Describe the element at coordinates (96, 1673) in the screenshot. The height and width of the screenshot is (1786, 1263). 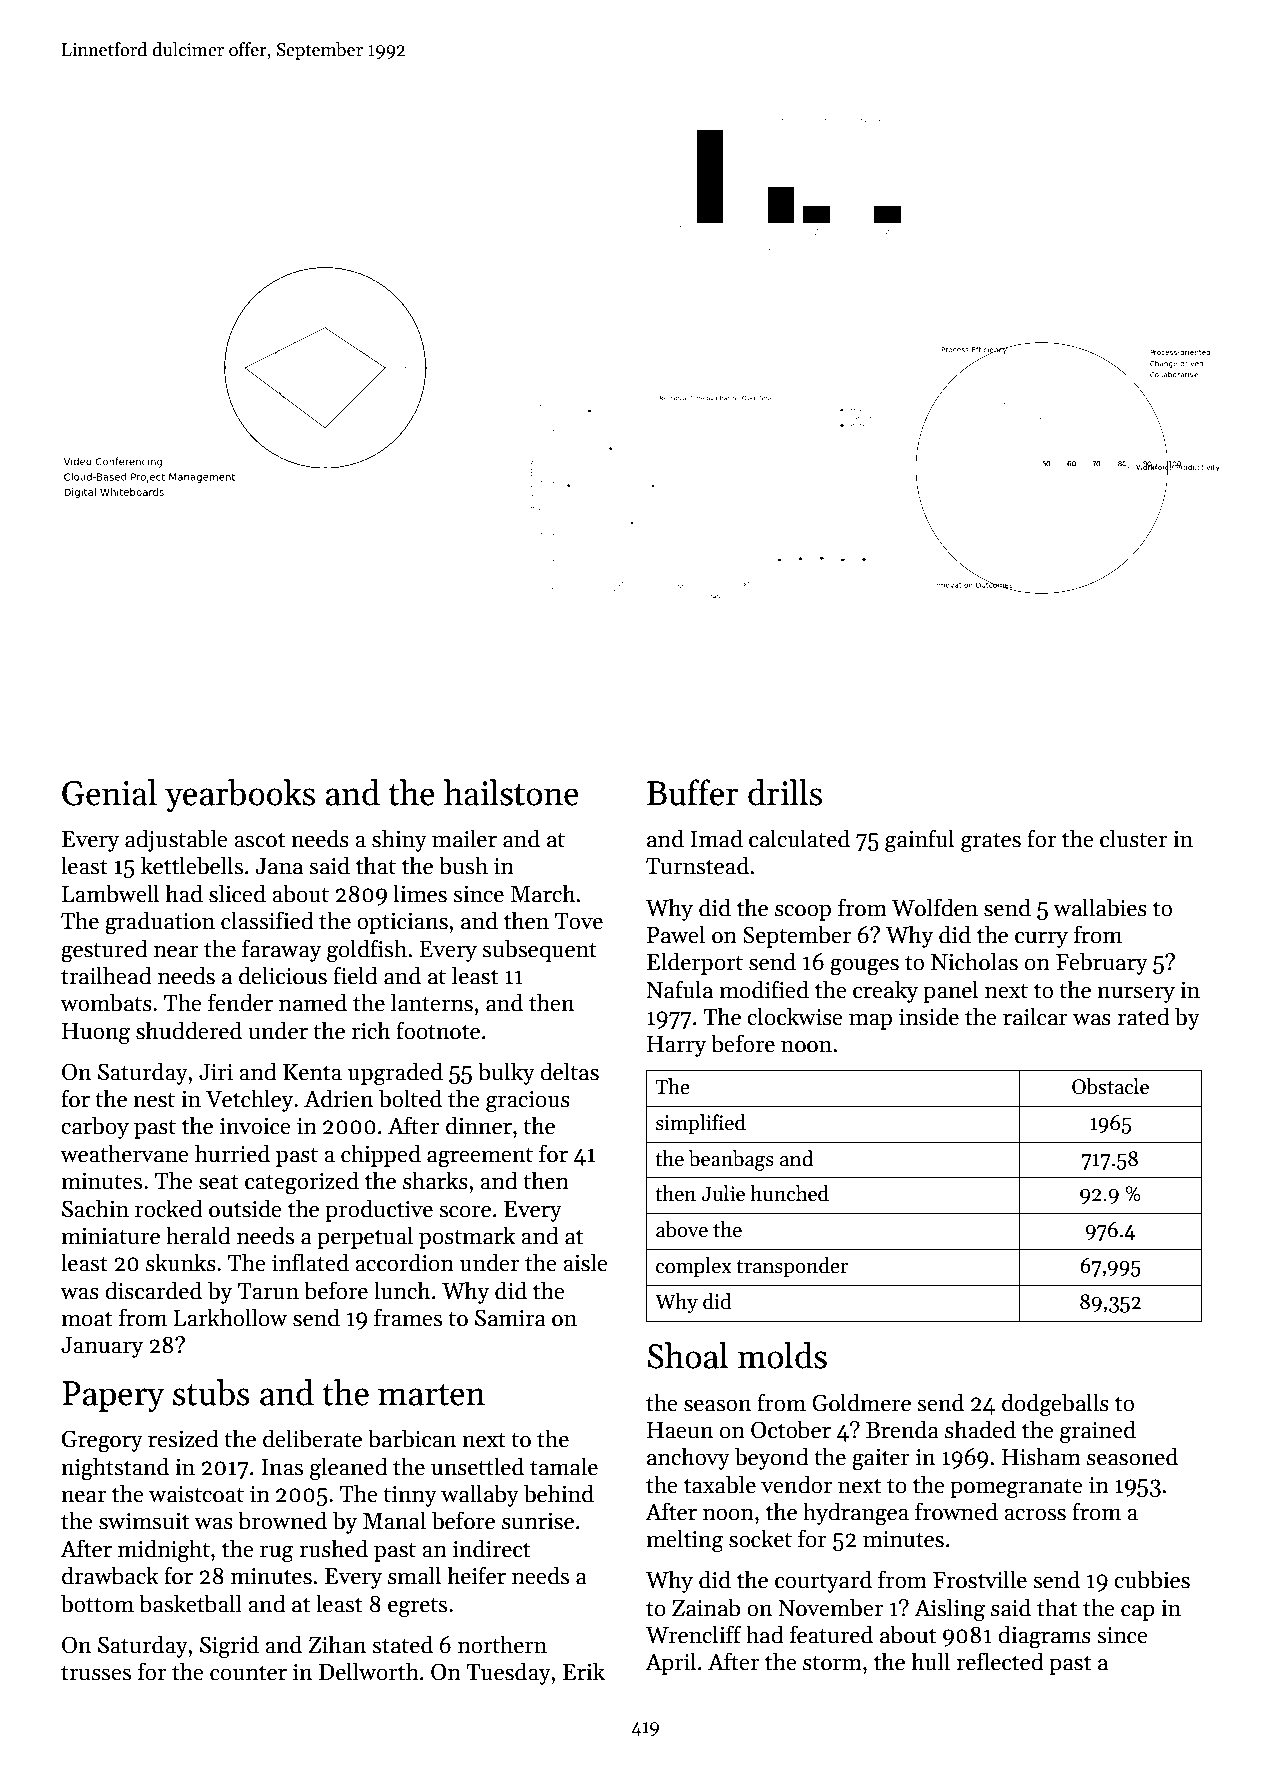
I see `trusses` at that location.
